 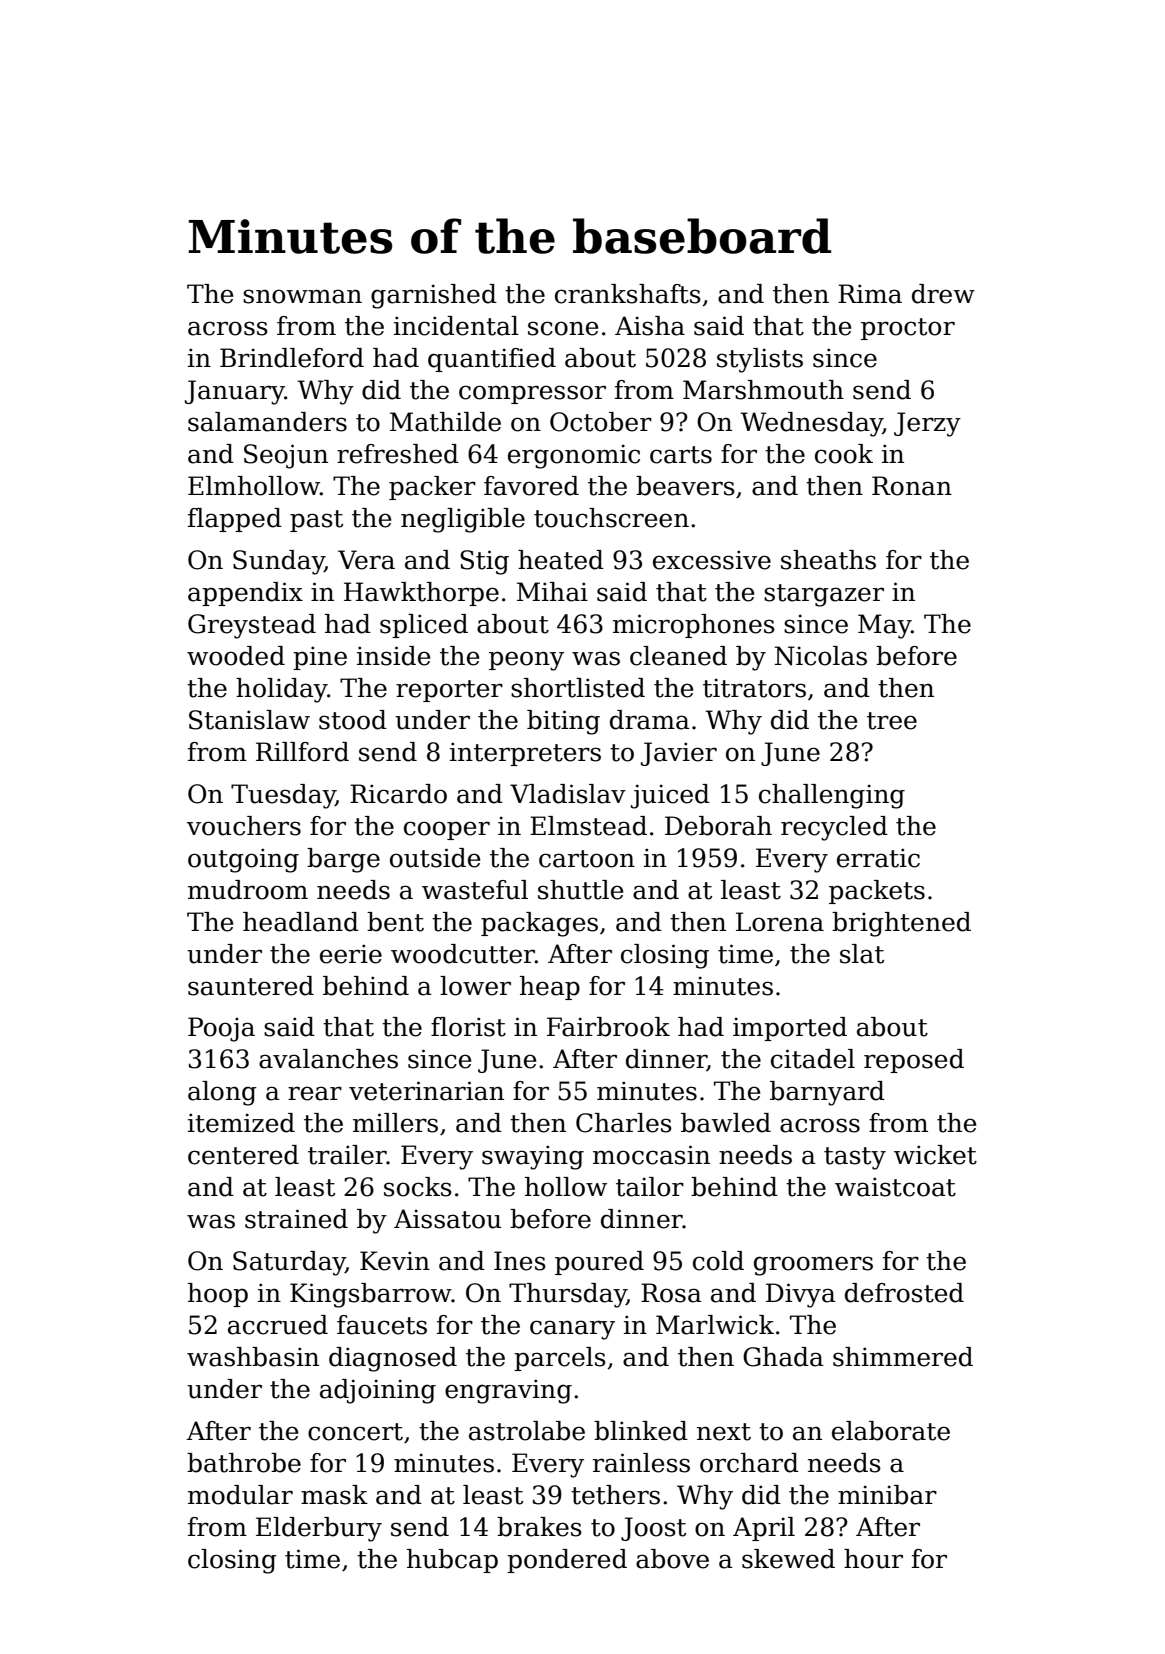 I want to click on Elderbury, so click(x=319, y=1529).
